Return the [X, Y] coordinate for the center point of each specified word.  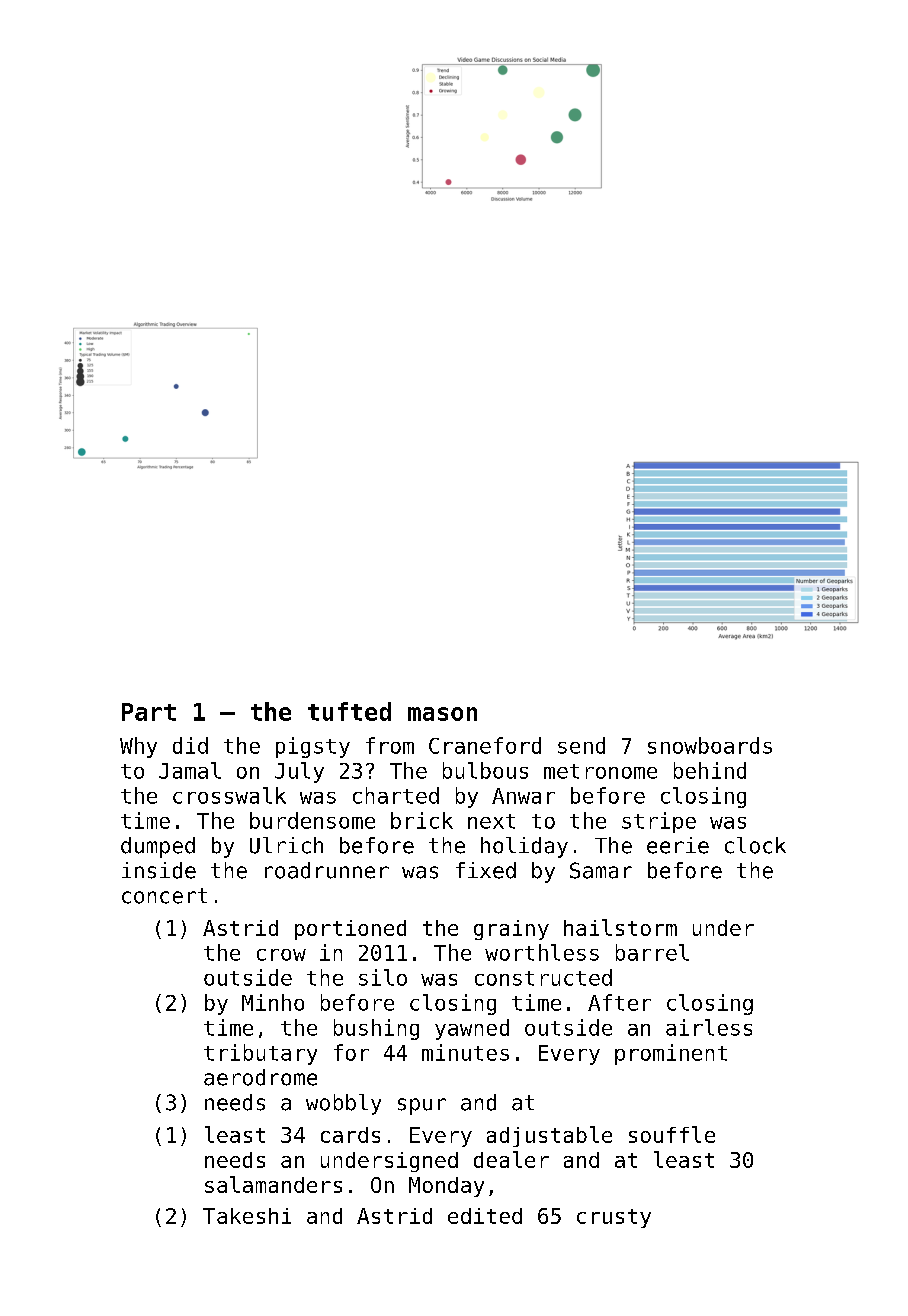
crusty [614, 1218]
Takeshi [247, 1216]
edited [485, 1216]
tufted [349, 711]
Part [149, 712]
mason [442, 714]
